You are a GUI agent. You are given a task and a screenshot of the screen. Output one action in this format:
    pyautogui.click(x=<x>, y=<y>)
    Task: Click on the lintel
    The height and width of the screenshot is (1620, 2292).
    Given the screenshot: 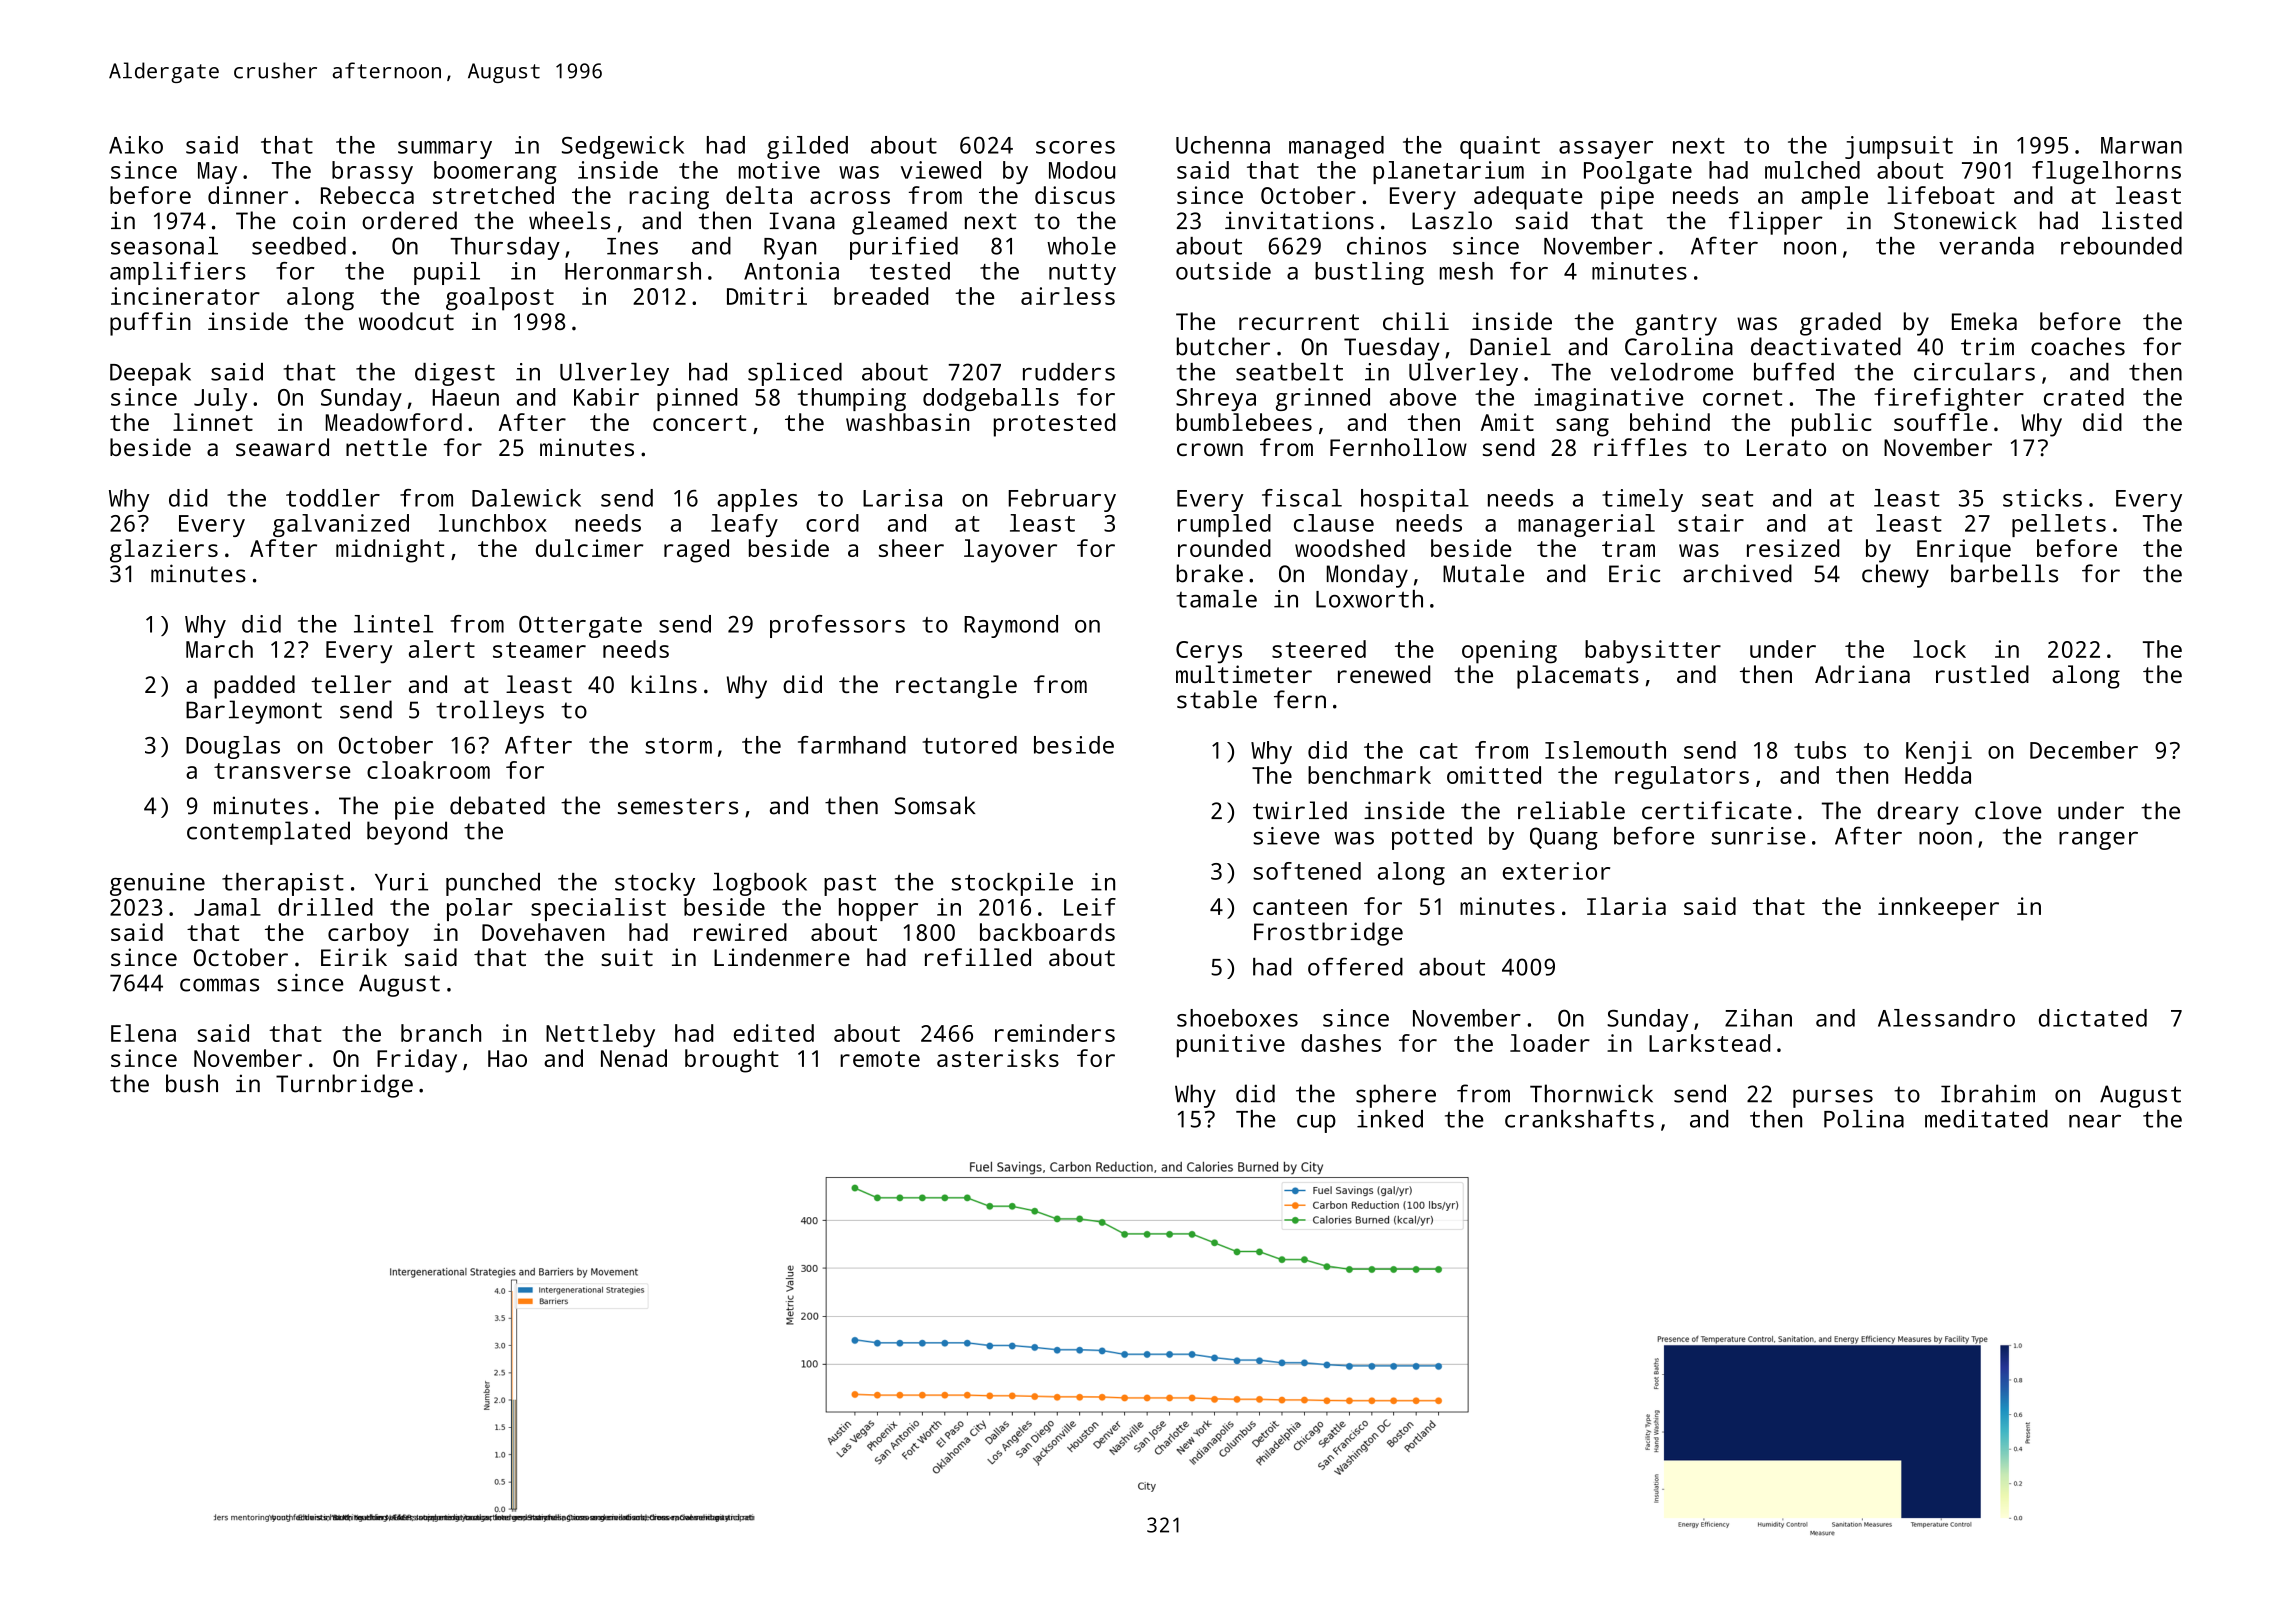 What is the action you would take?
    pyautogui.click(x=393, y=624)
